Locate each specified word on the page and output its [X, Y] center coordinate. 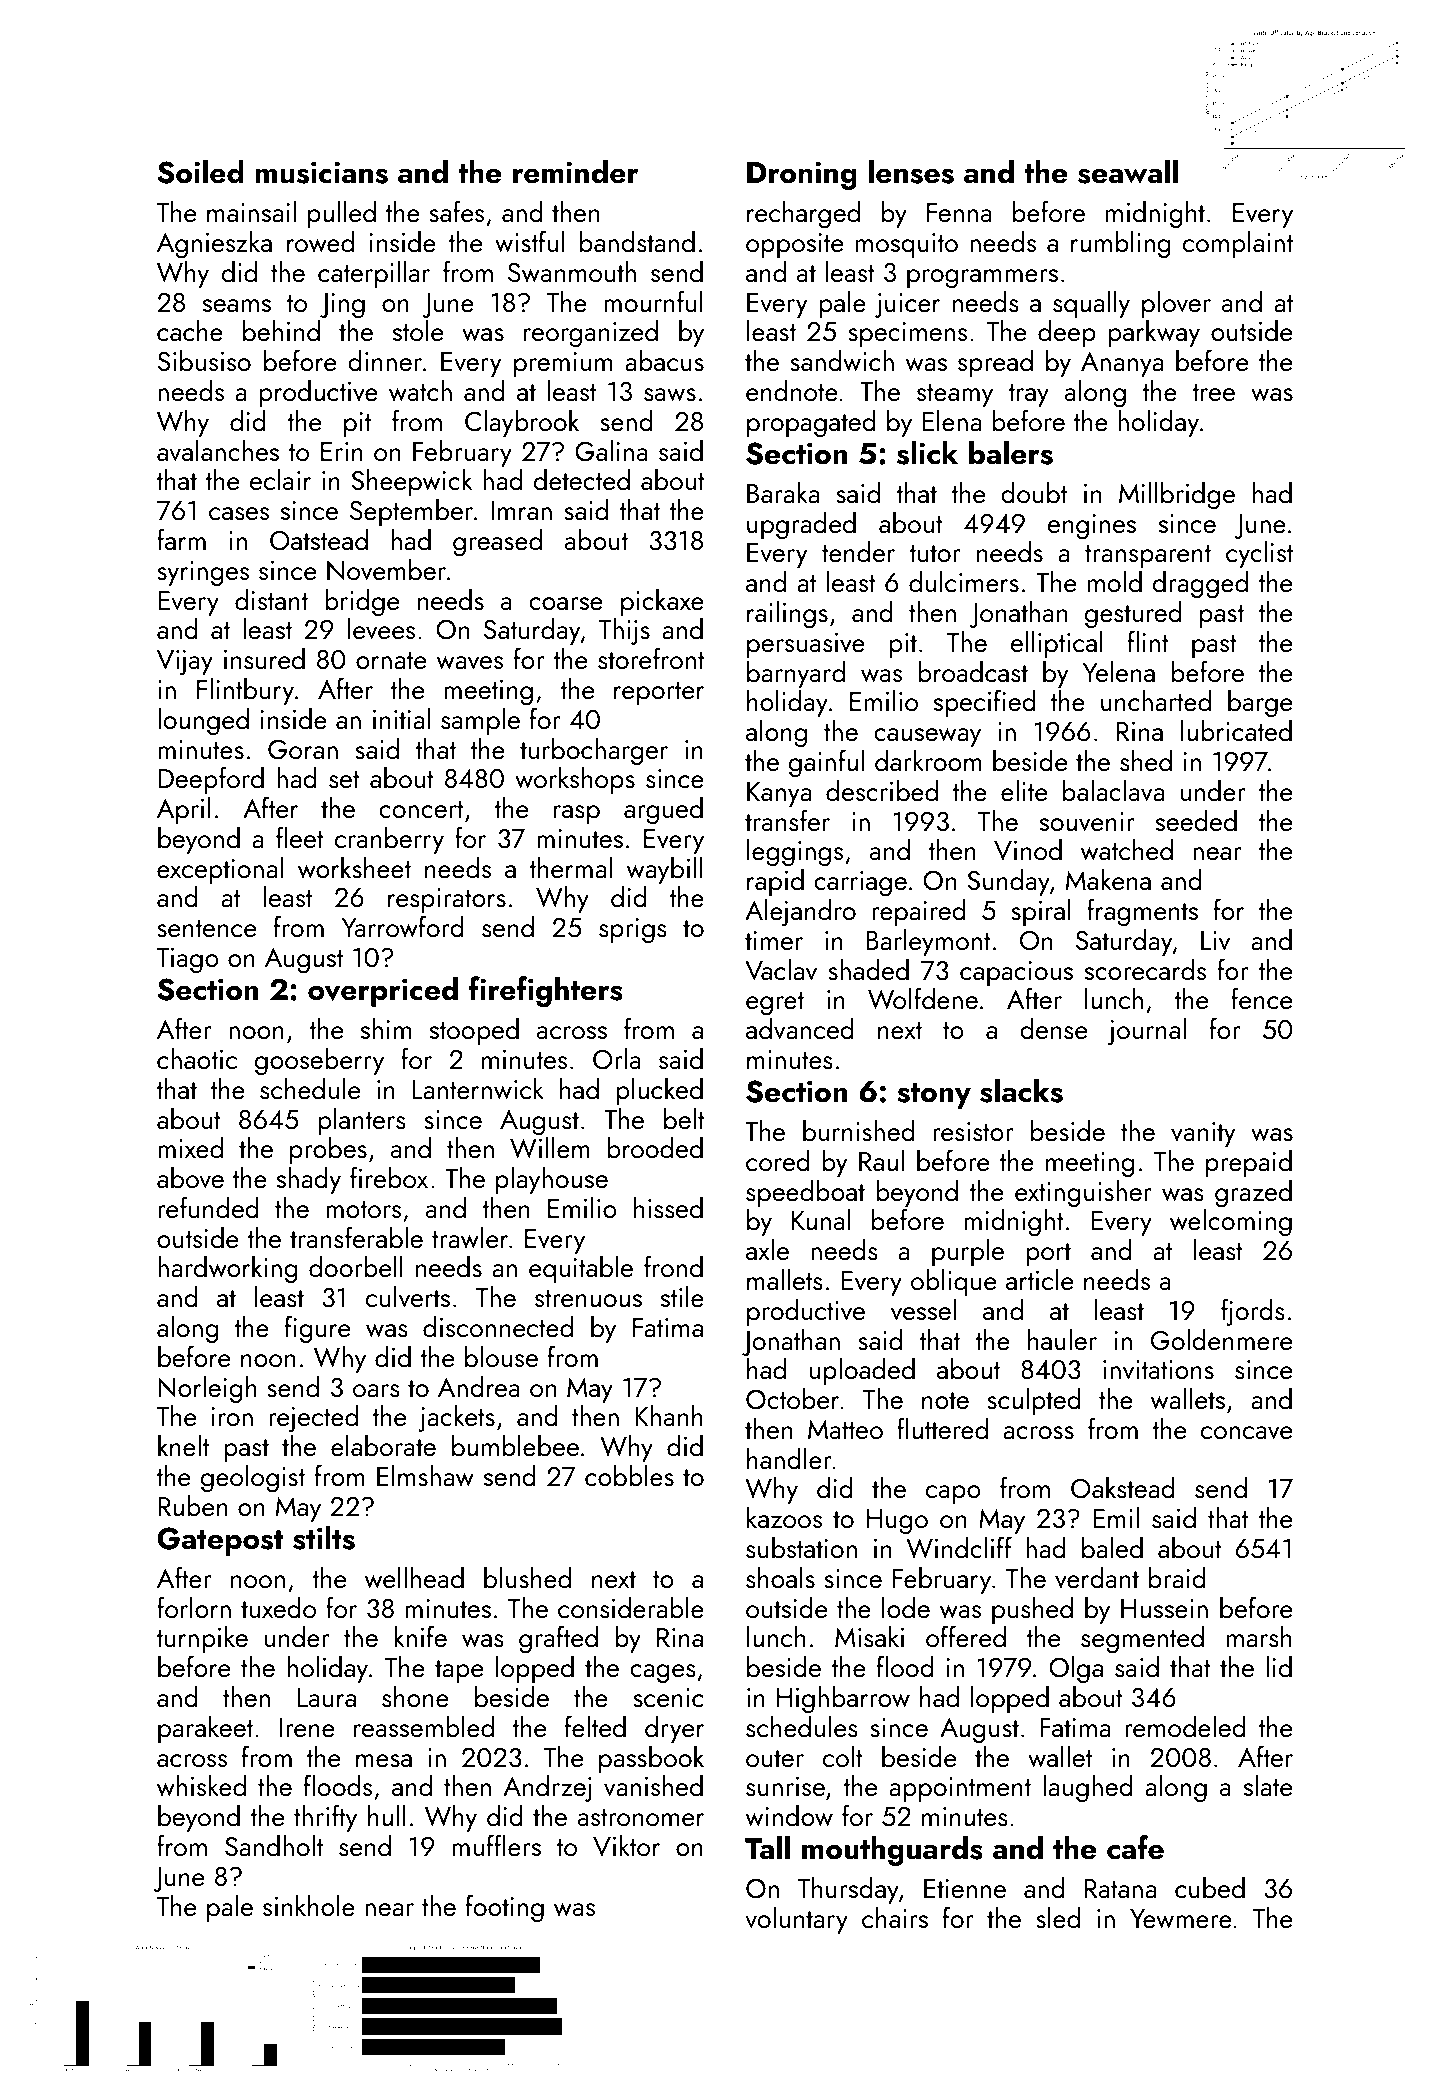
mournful [653, 301]
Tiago [188, 960]
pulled [342, 214]
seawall [1128, 171]
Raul [881, 1160]
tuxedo [278, 1607]
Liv [1215, 941]
